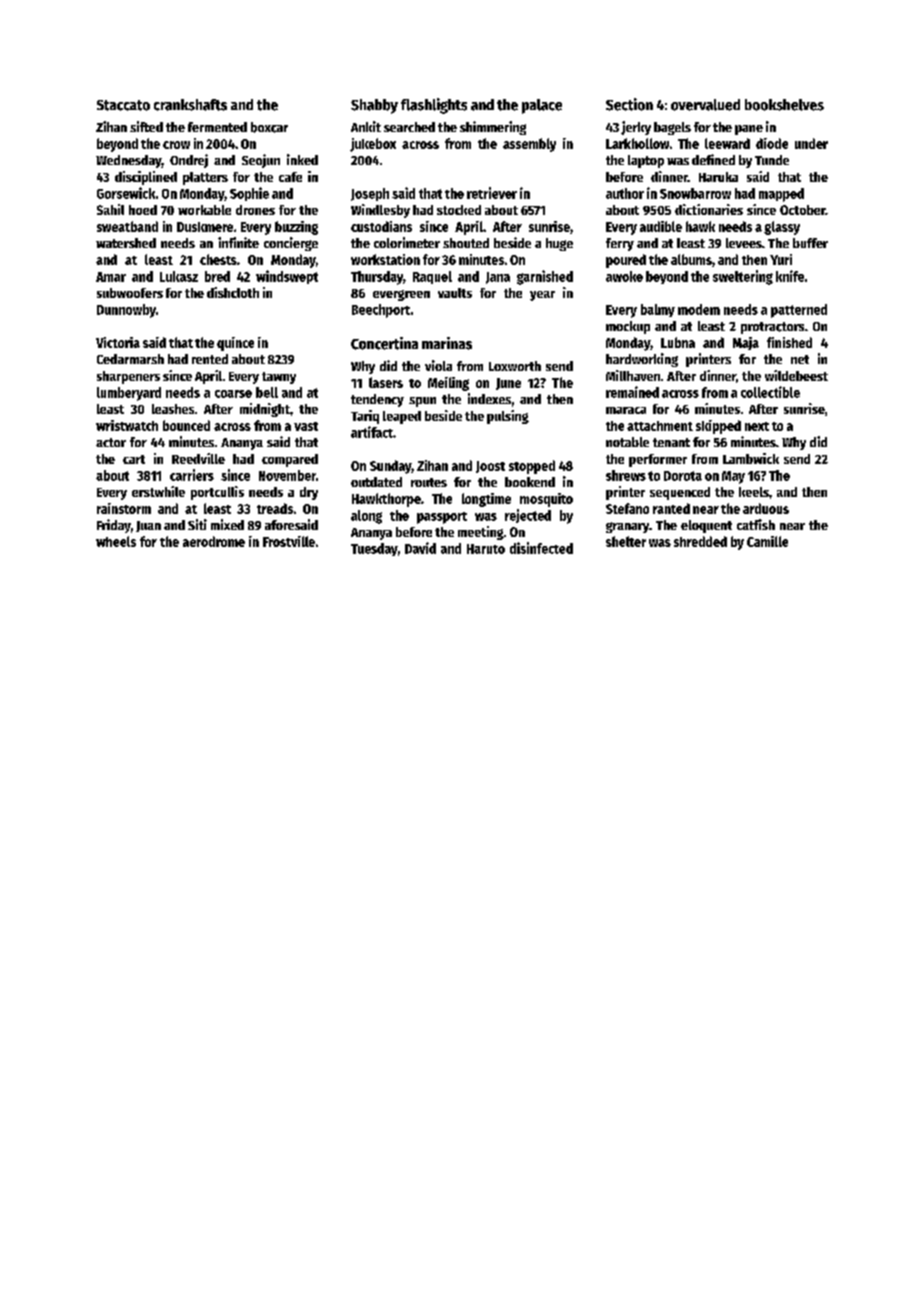 This document has width=924, height=1308. I want to click on dictionaries, so click(709, 209).
